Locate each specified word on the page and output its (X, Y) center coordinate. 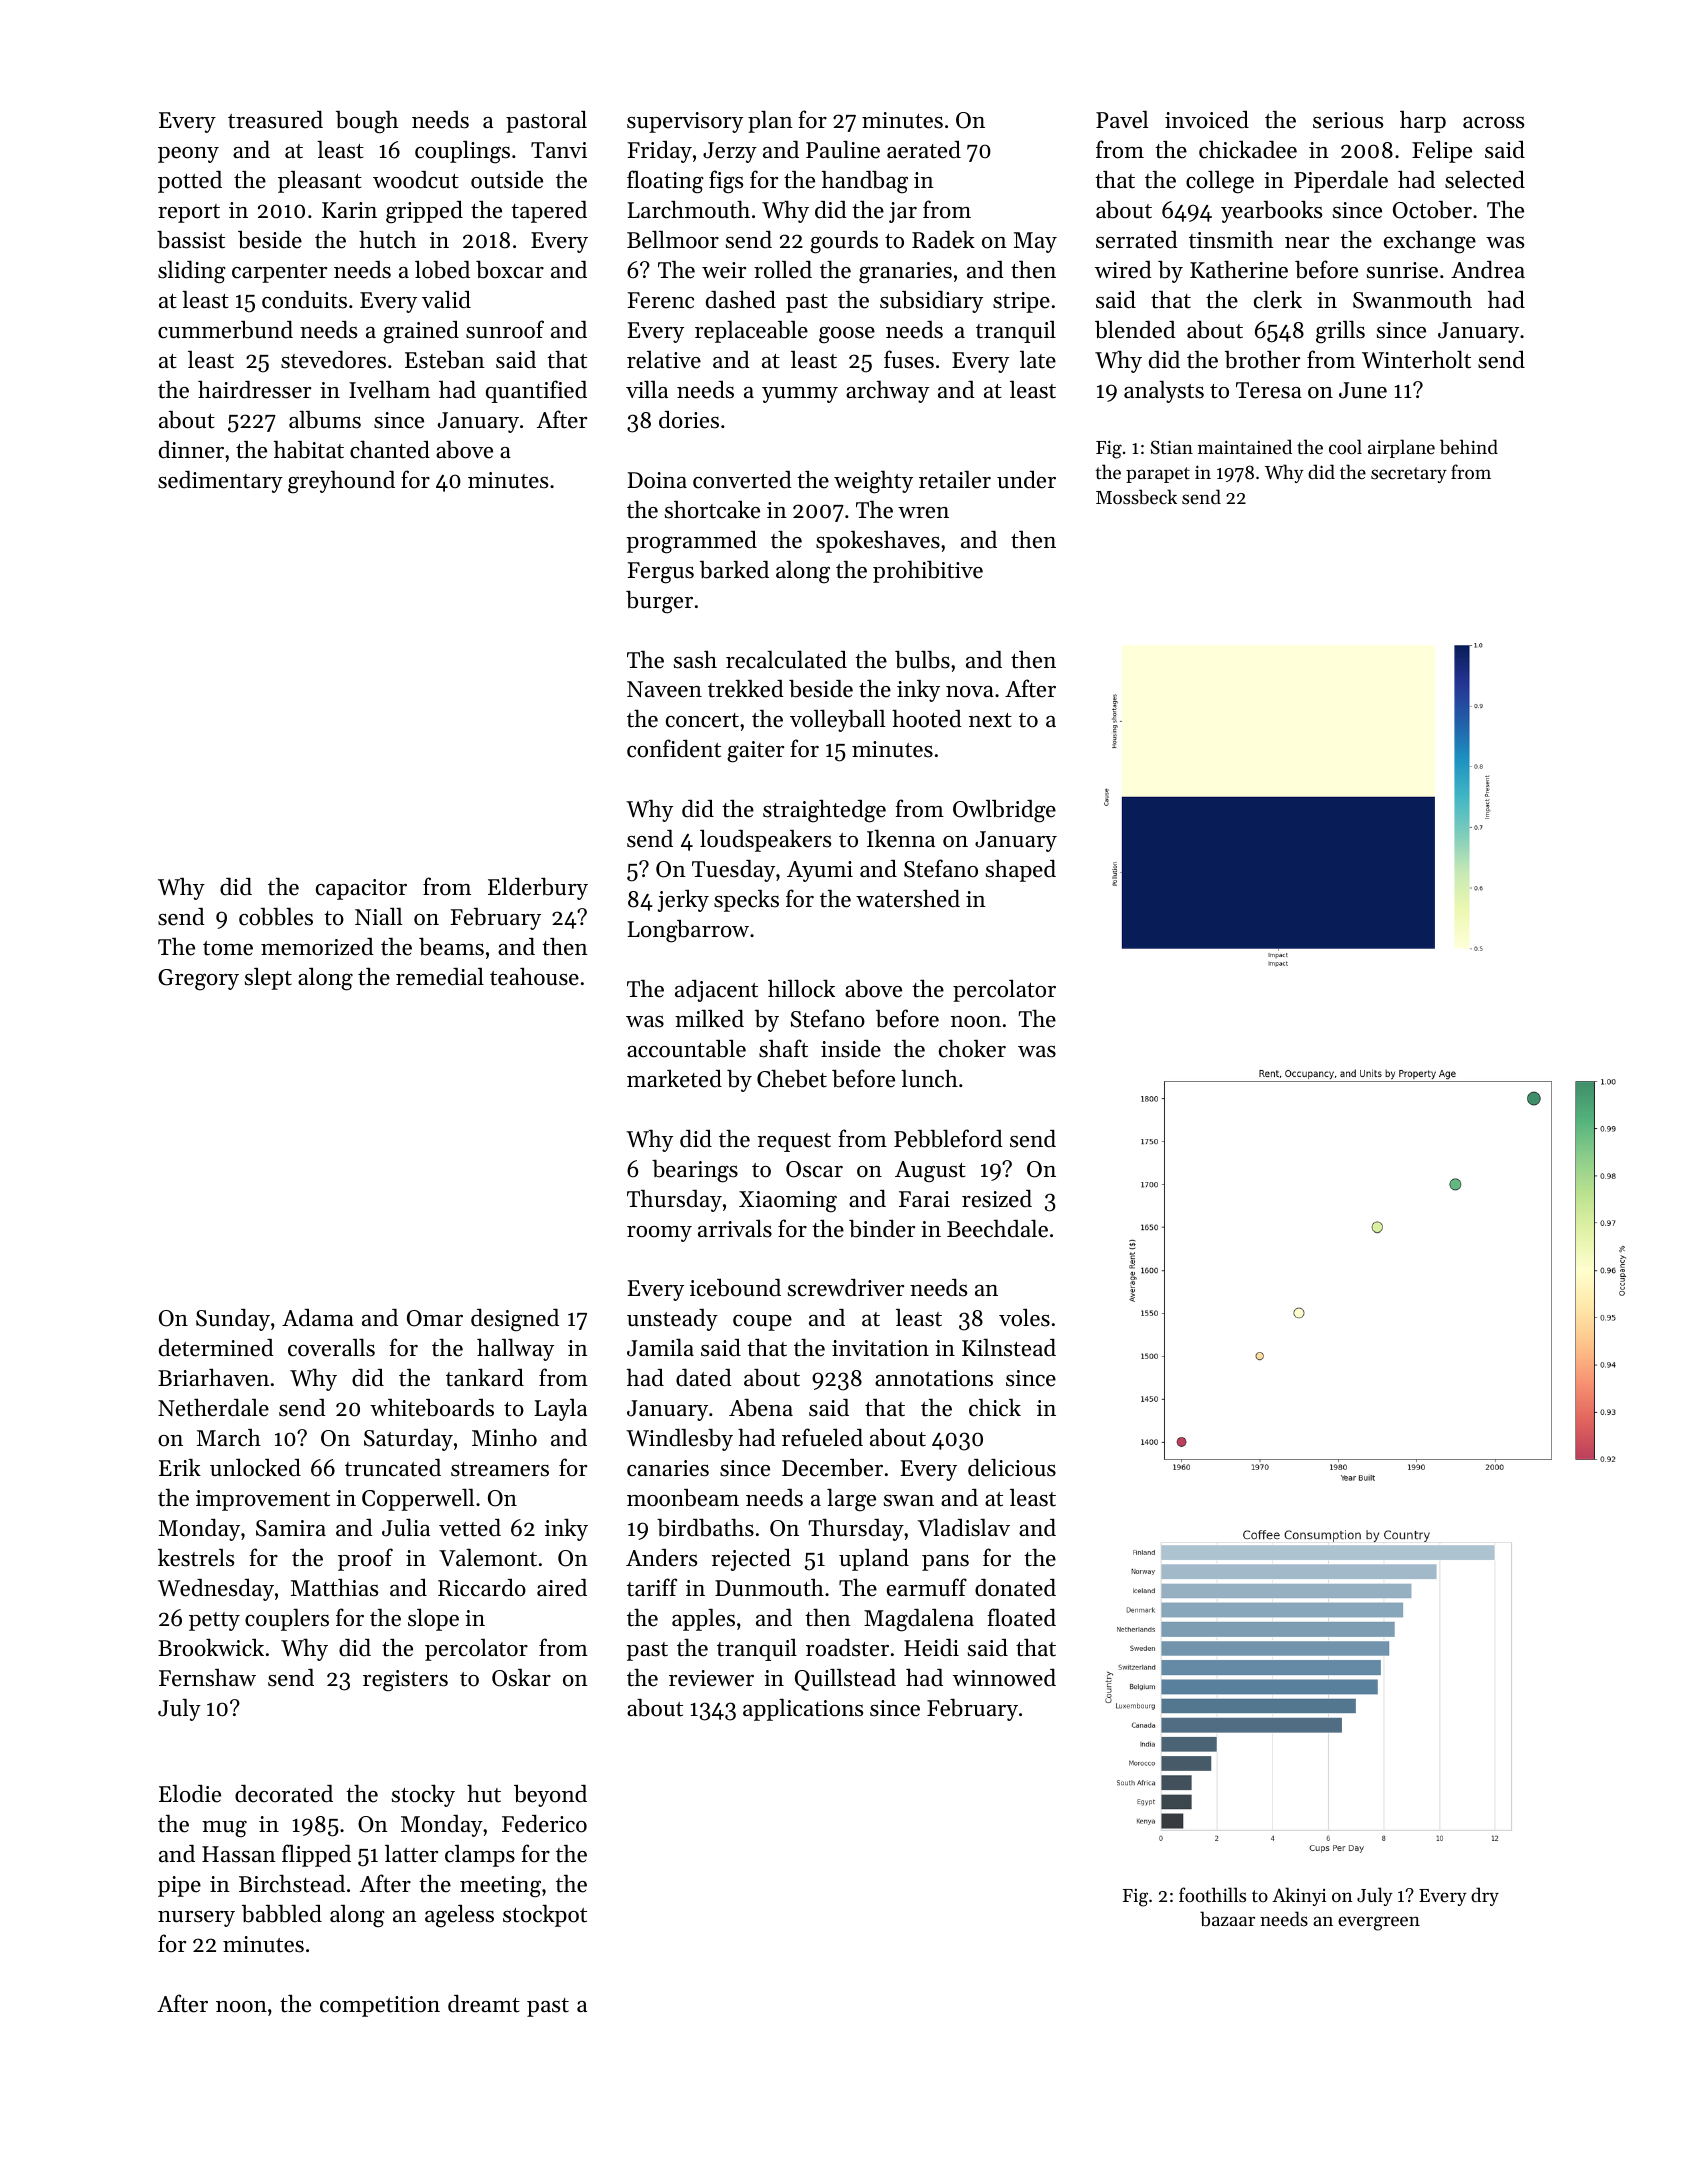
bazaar (1227, 1918)
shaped (1021, 870)
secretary (1409, 475)
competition (380, 2006)
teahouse (534, 976)
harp (1423, 122)
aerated (924, 150)
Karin (349, 210)
